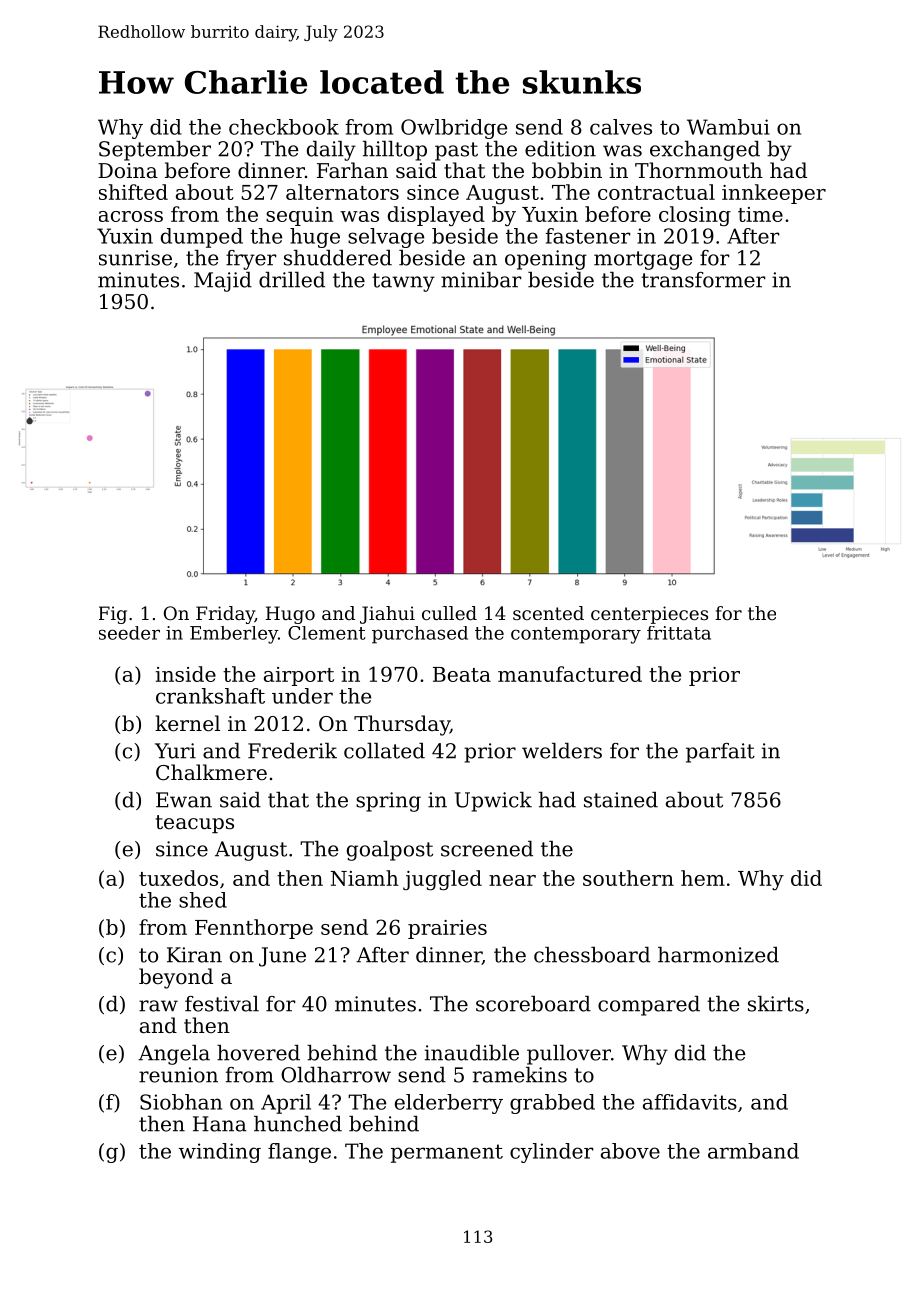 This screenshot has width=924, height=1314. Describe the element at coordinates (472, 1053) in the screenshot. I see `inaudible` at that location.
